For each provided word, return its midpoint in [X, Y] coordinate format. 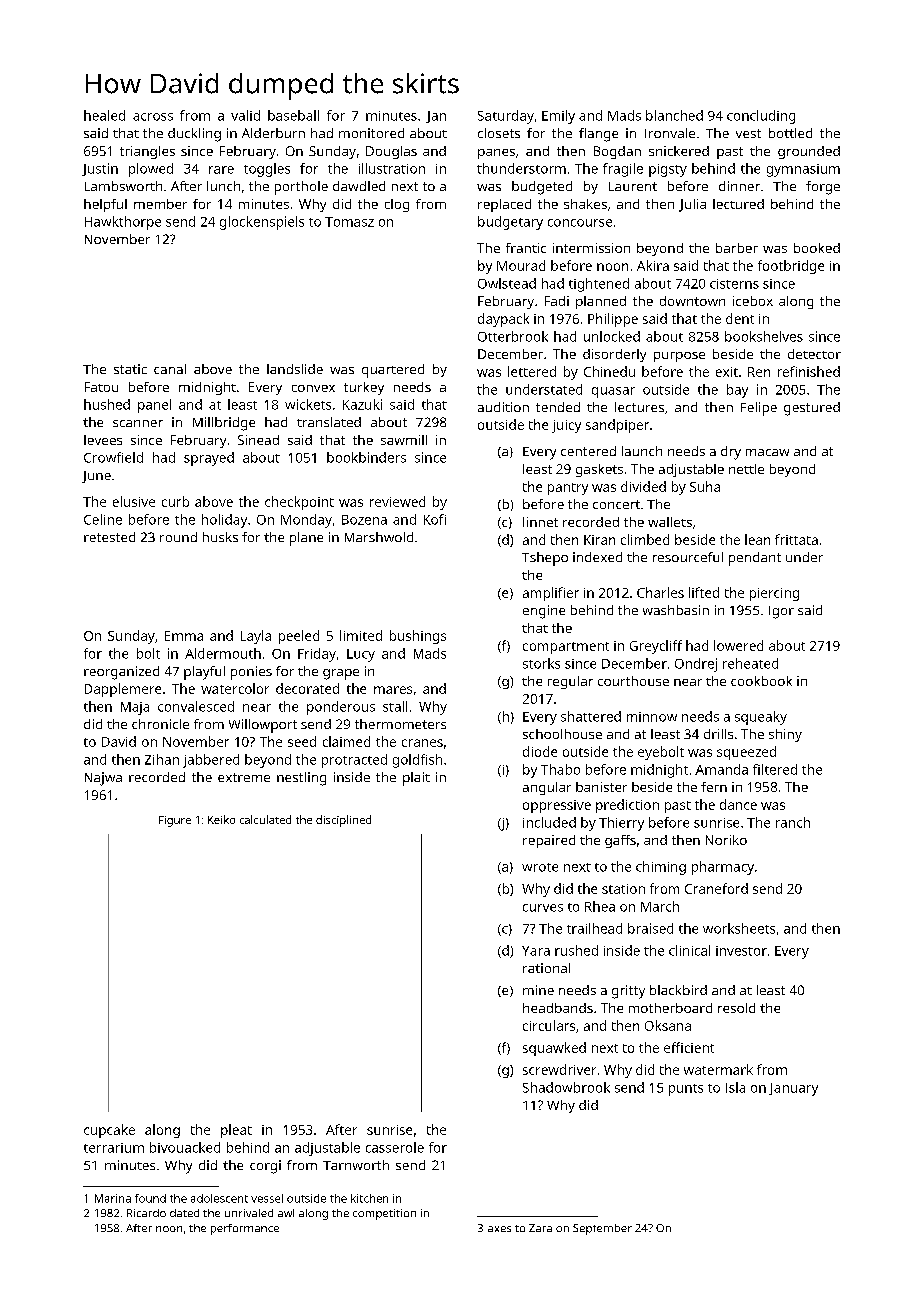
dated [184, 1213]
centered [588, 451]
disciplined [343, 821]
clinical [689, 950]
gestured [812, 409]
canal [170, 369]
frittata [796, 539]
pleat [236, 1131]
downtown [692, 301]
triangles [147, 152]
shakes [585, 204]
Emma [184, 636]
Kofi [435, 519]
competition [384, 1214]
